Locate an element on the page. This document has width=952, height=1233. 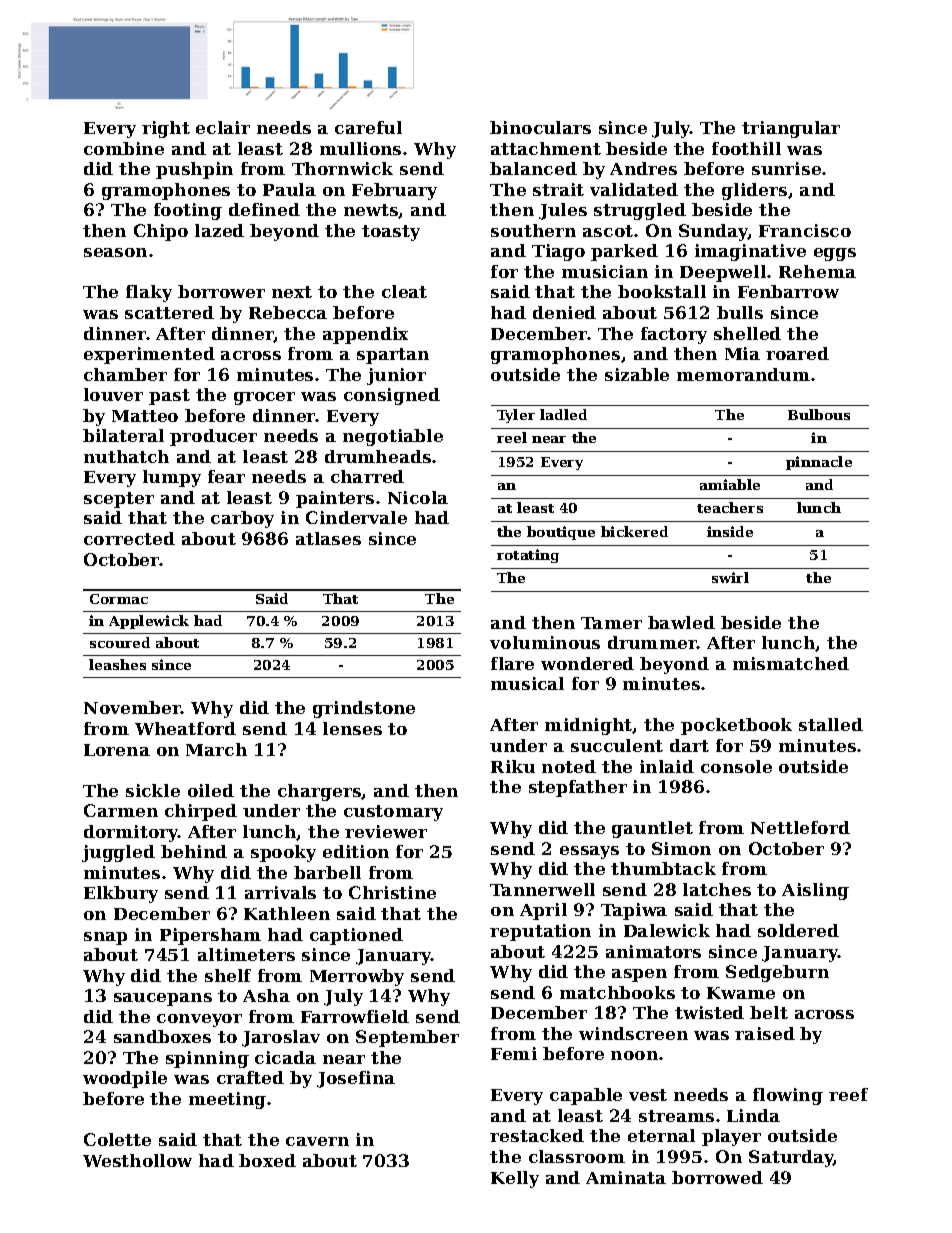
combine is located at coordinates (124, 148).
